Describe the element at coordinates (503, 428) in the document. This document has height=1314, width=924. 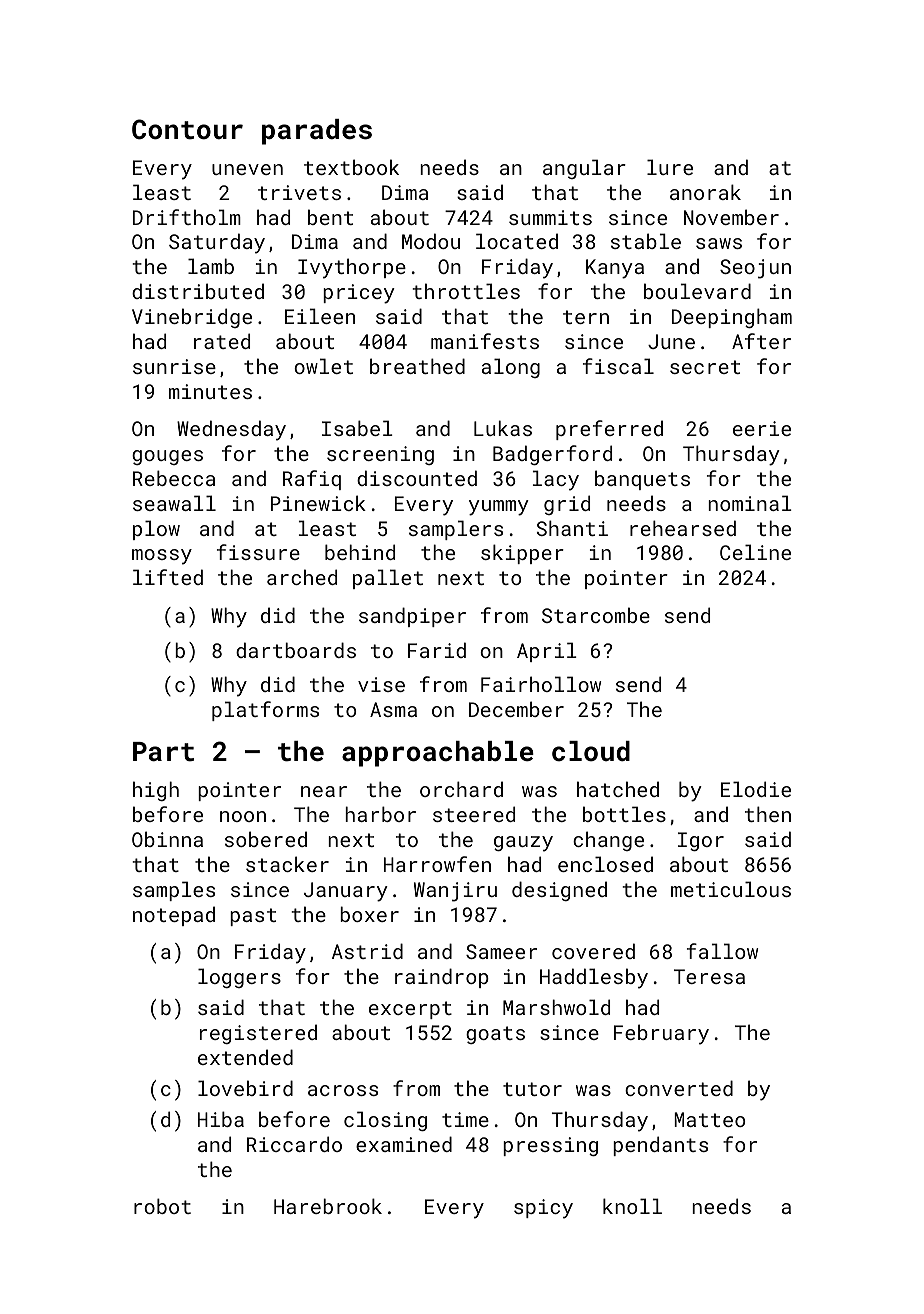
I see `Lukas` at that location.
